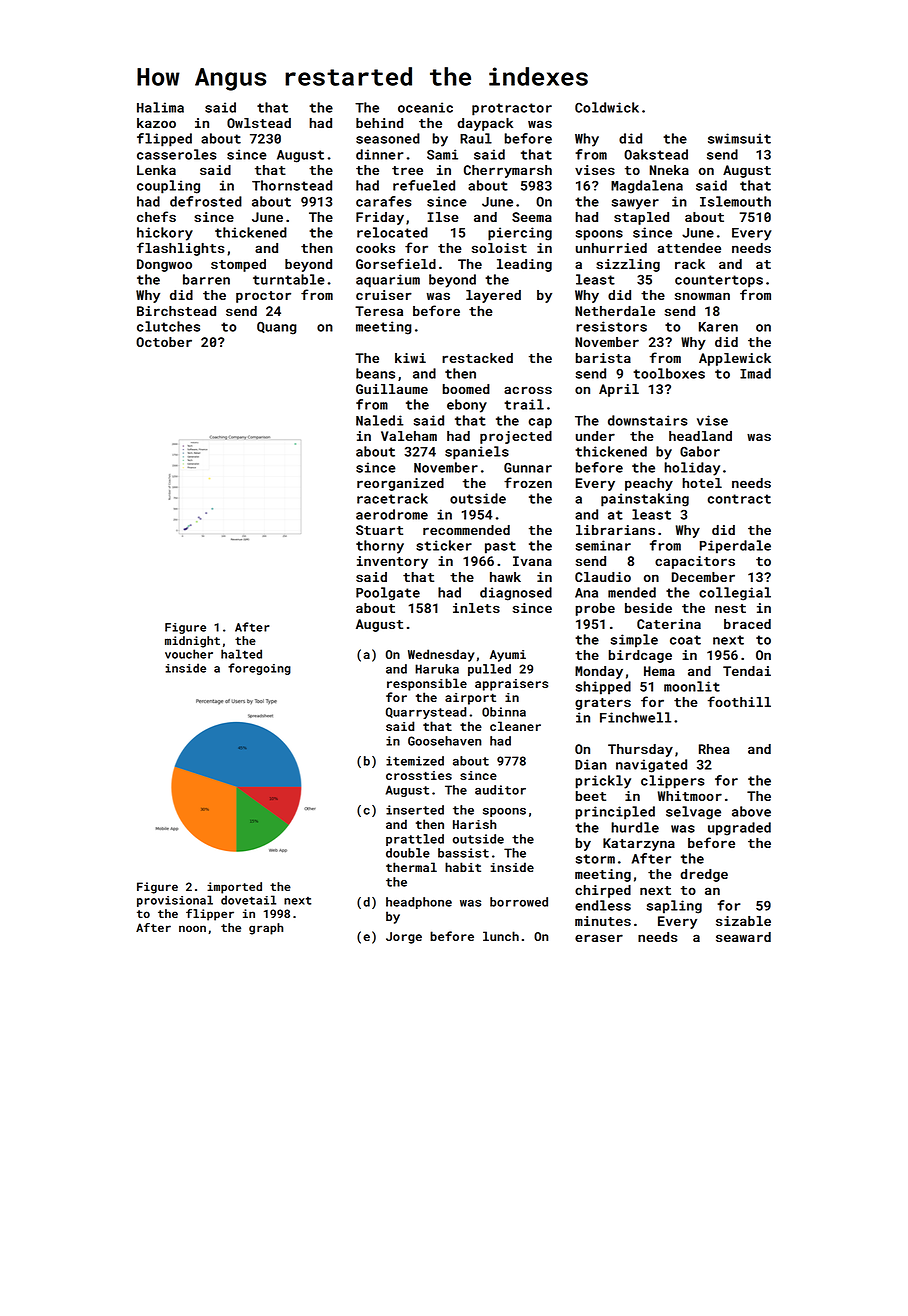  Describe the element at coordinates (168, 326) in the document. I see `clutches` at that location.
